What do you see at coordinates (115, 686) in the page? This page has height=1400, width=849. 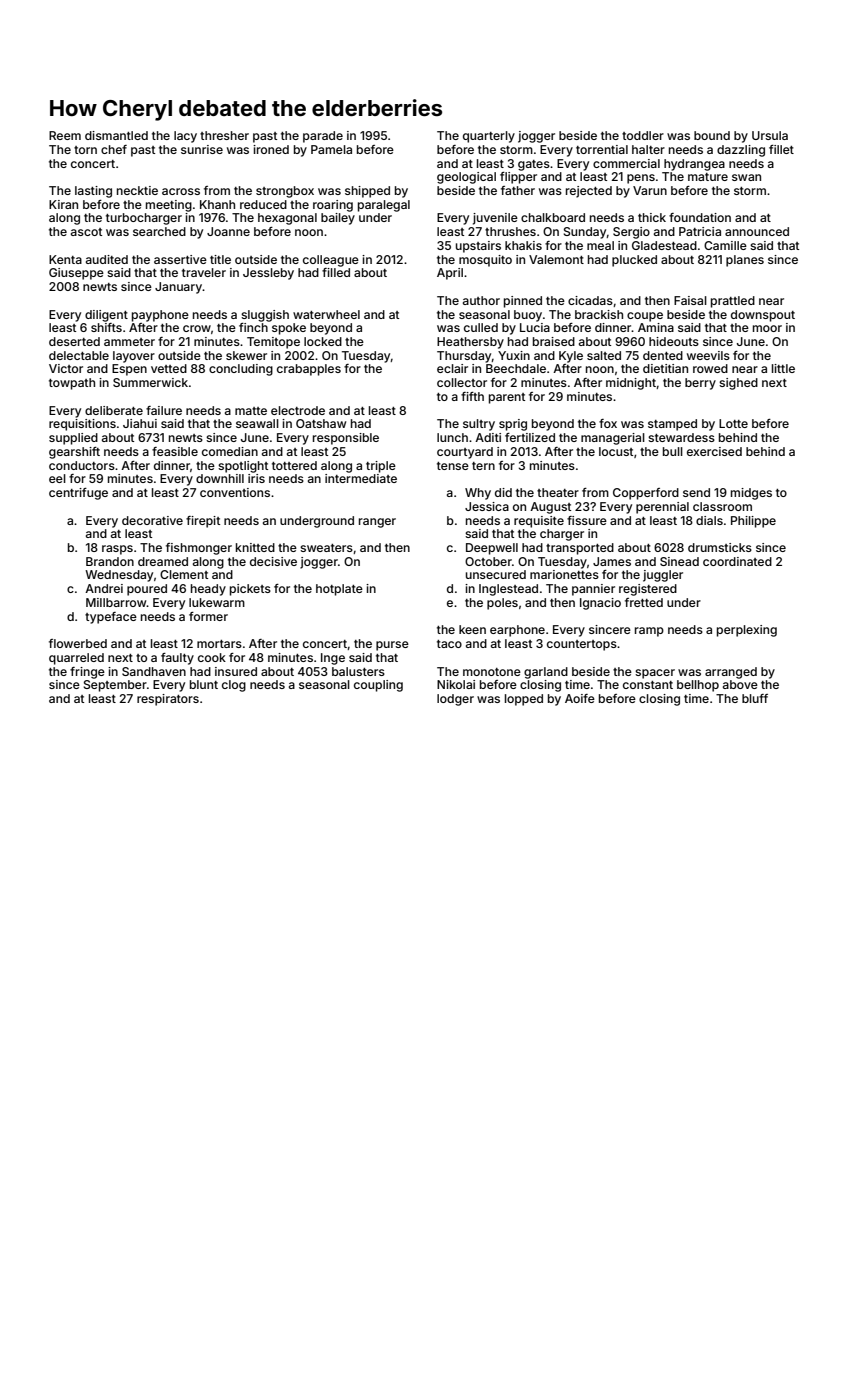 I see `September` at bounding box center [115, 686].
